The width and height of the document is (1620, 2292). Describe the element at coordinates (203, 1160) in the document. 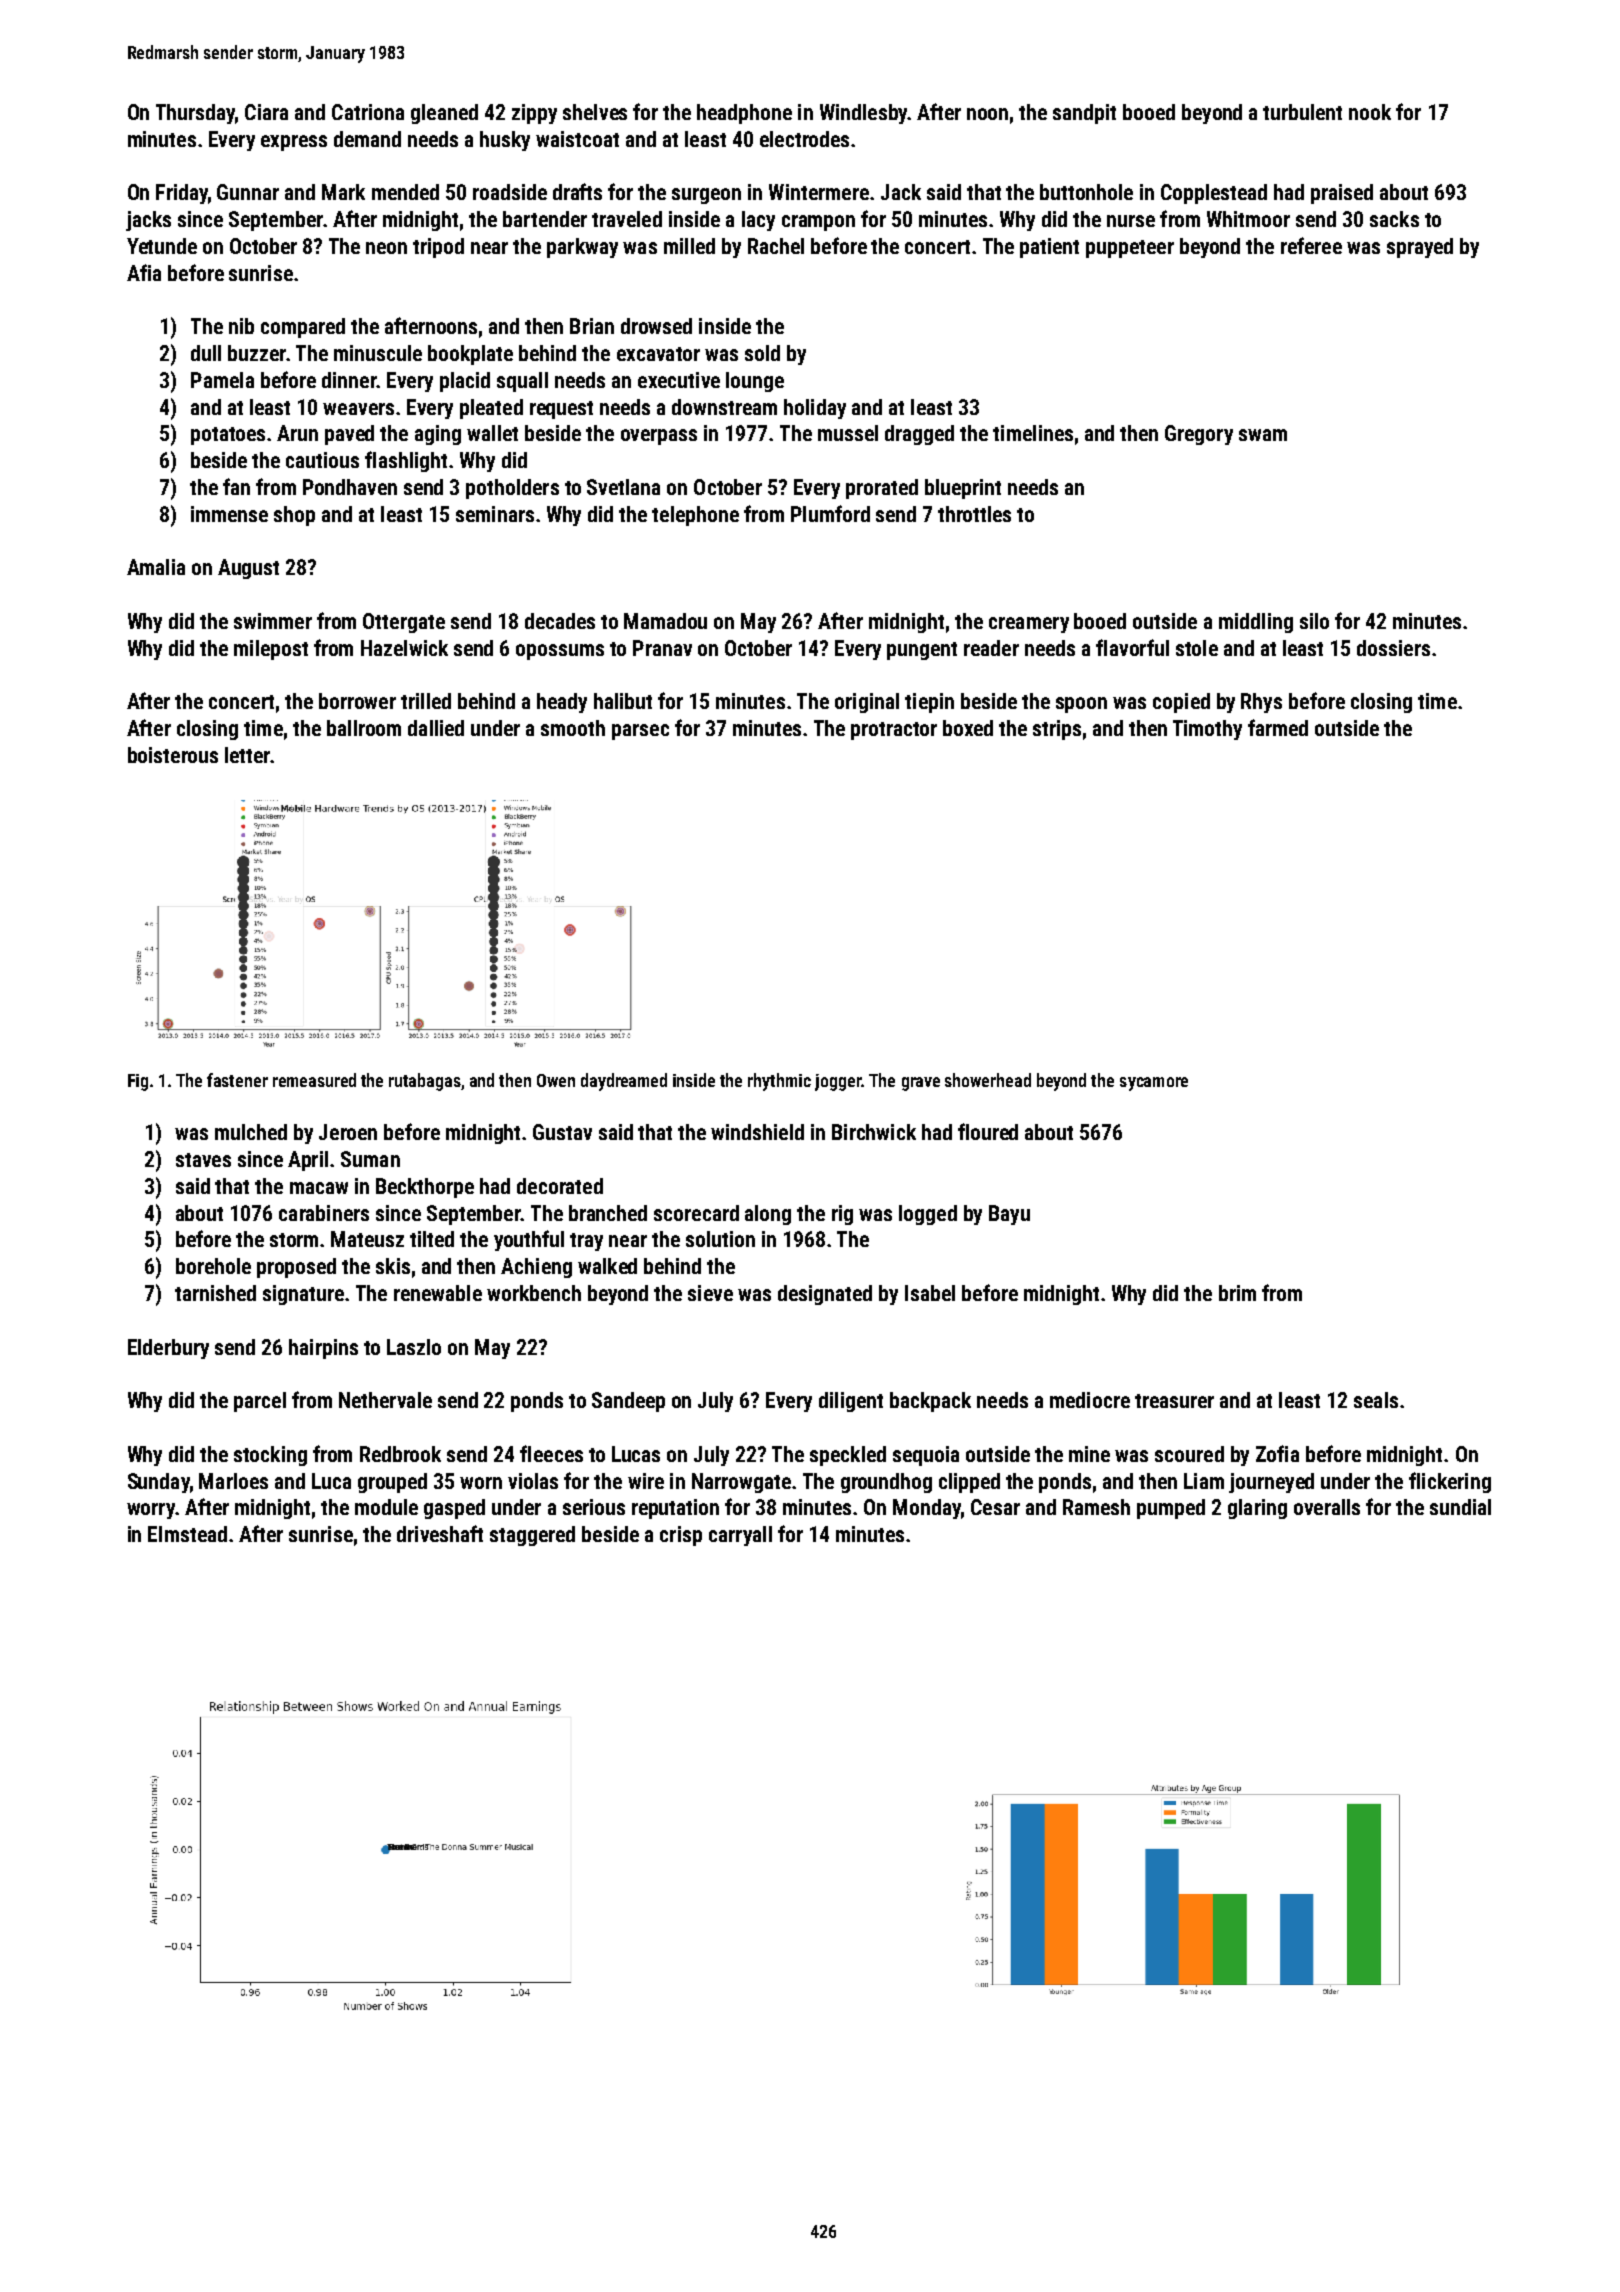

I see `staves` at that location.
